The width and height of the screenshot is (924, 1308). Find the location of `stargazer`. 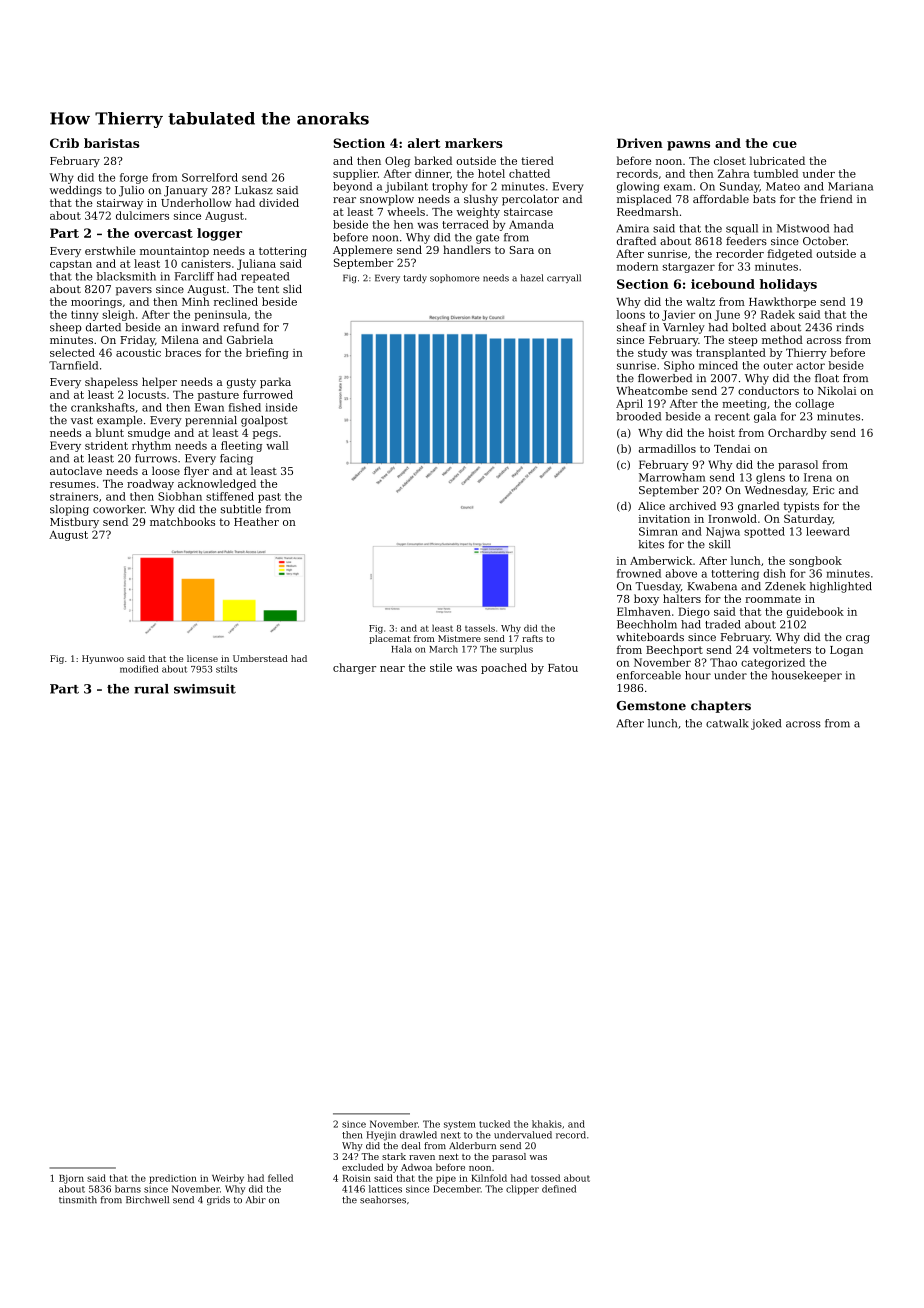

stargazer is located at coordinates (688, 268).
